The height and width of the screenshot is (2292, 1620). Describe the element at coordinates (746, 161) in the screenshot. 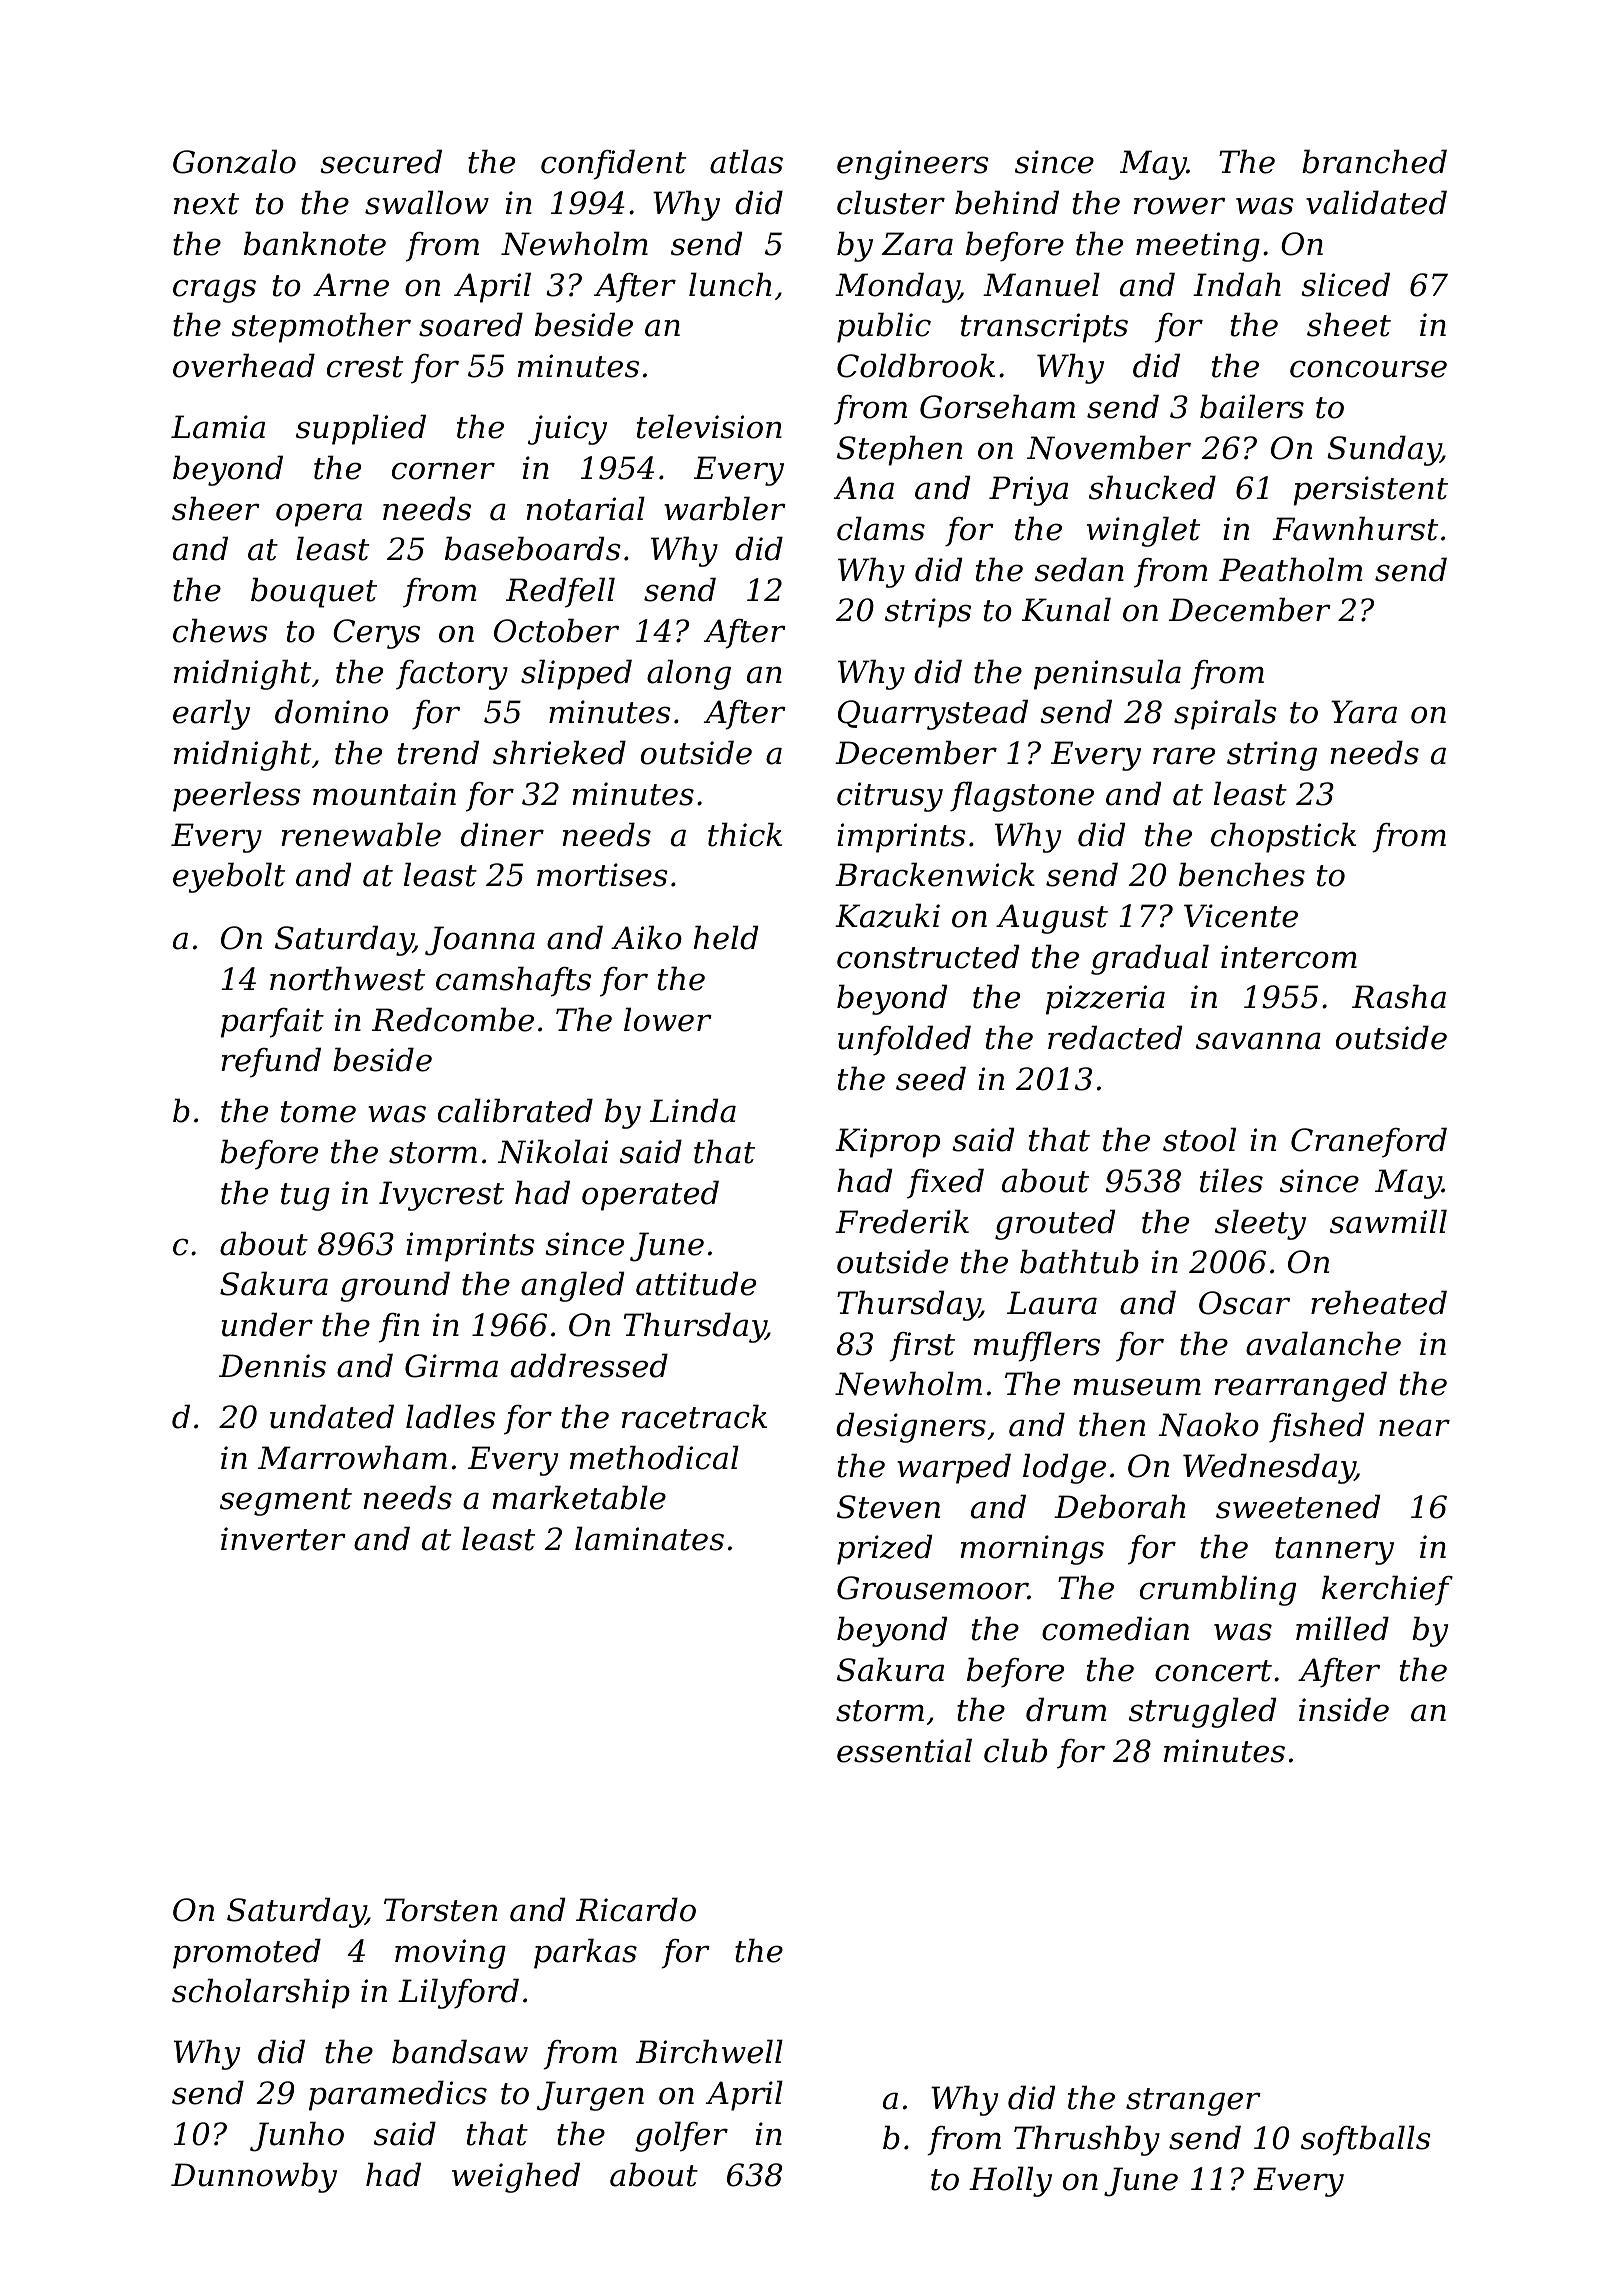

I see `atlas` at that location.
